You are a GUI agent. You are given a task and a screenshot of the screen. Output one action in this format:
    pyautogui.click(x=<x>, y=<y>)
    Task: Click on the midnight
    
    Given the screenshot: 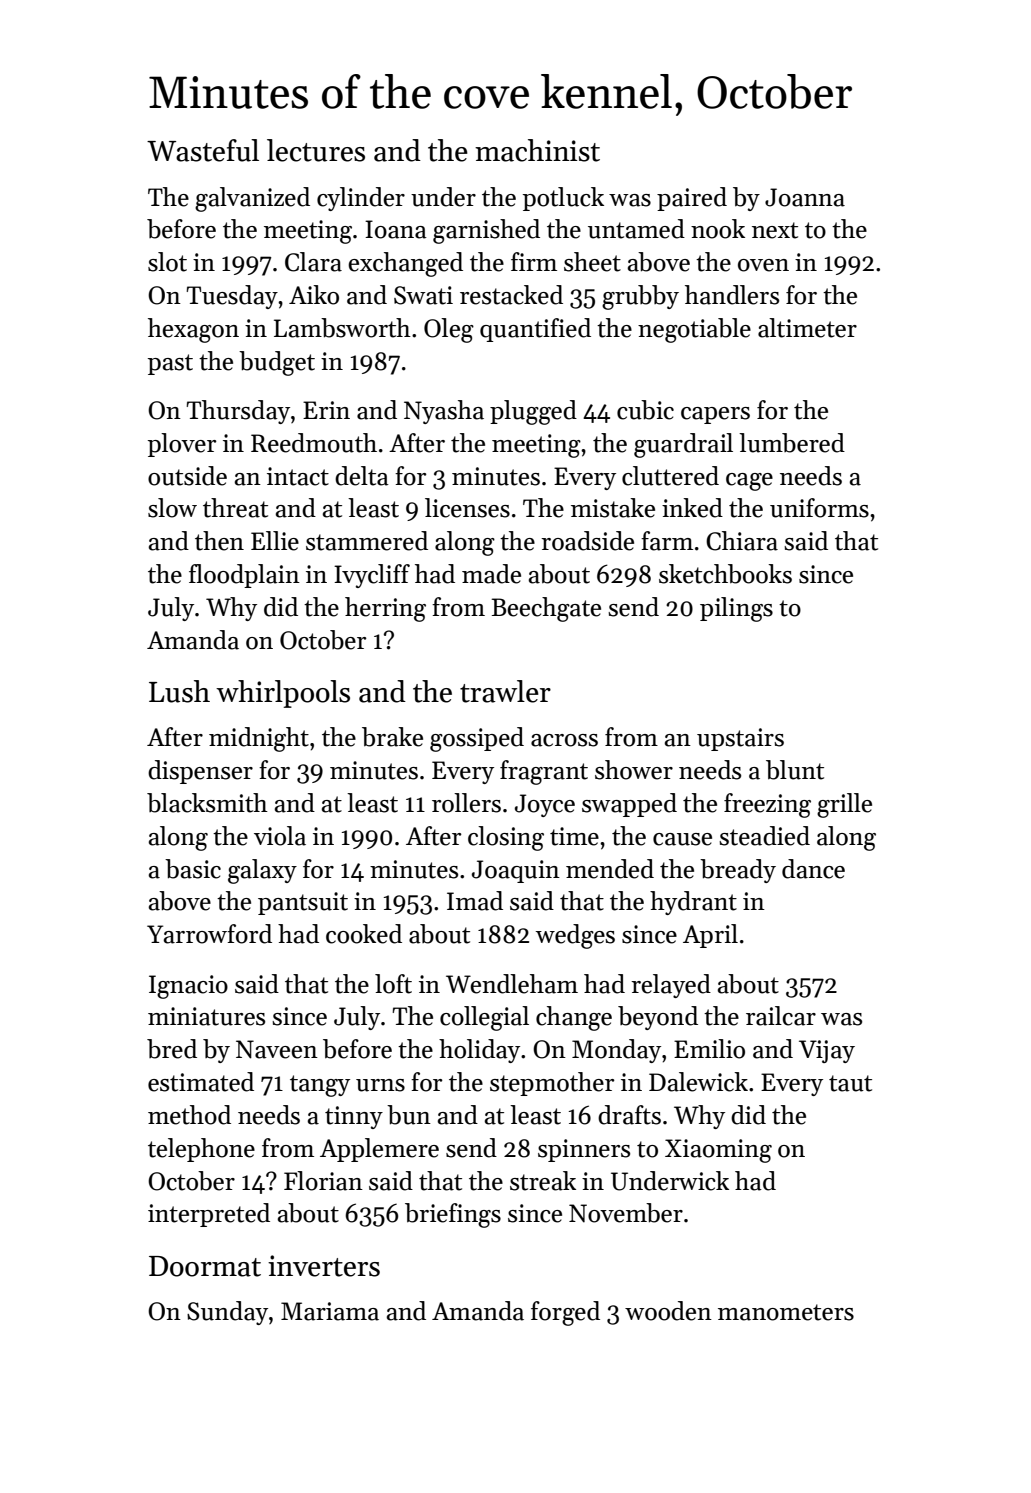 What is the action you would take?
    pyautogui.click(x=259, y=739)
